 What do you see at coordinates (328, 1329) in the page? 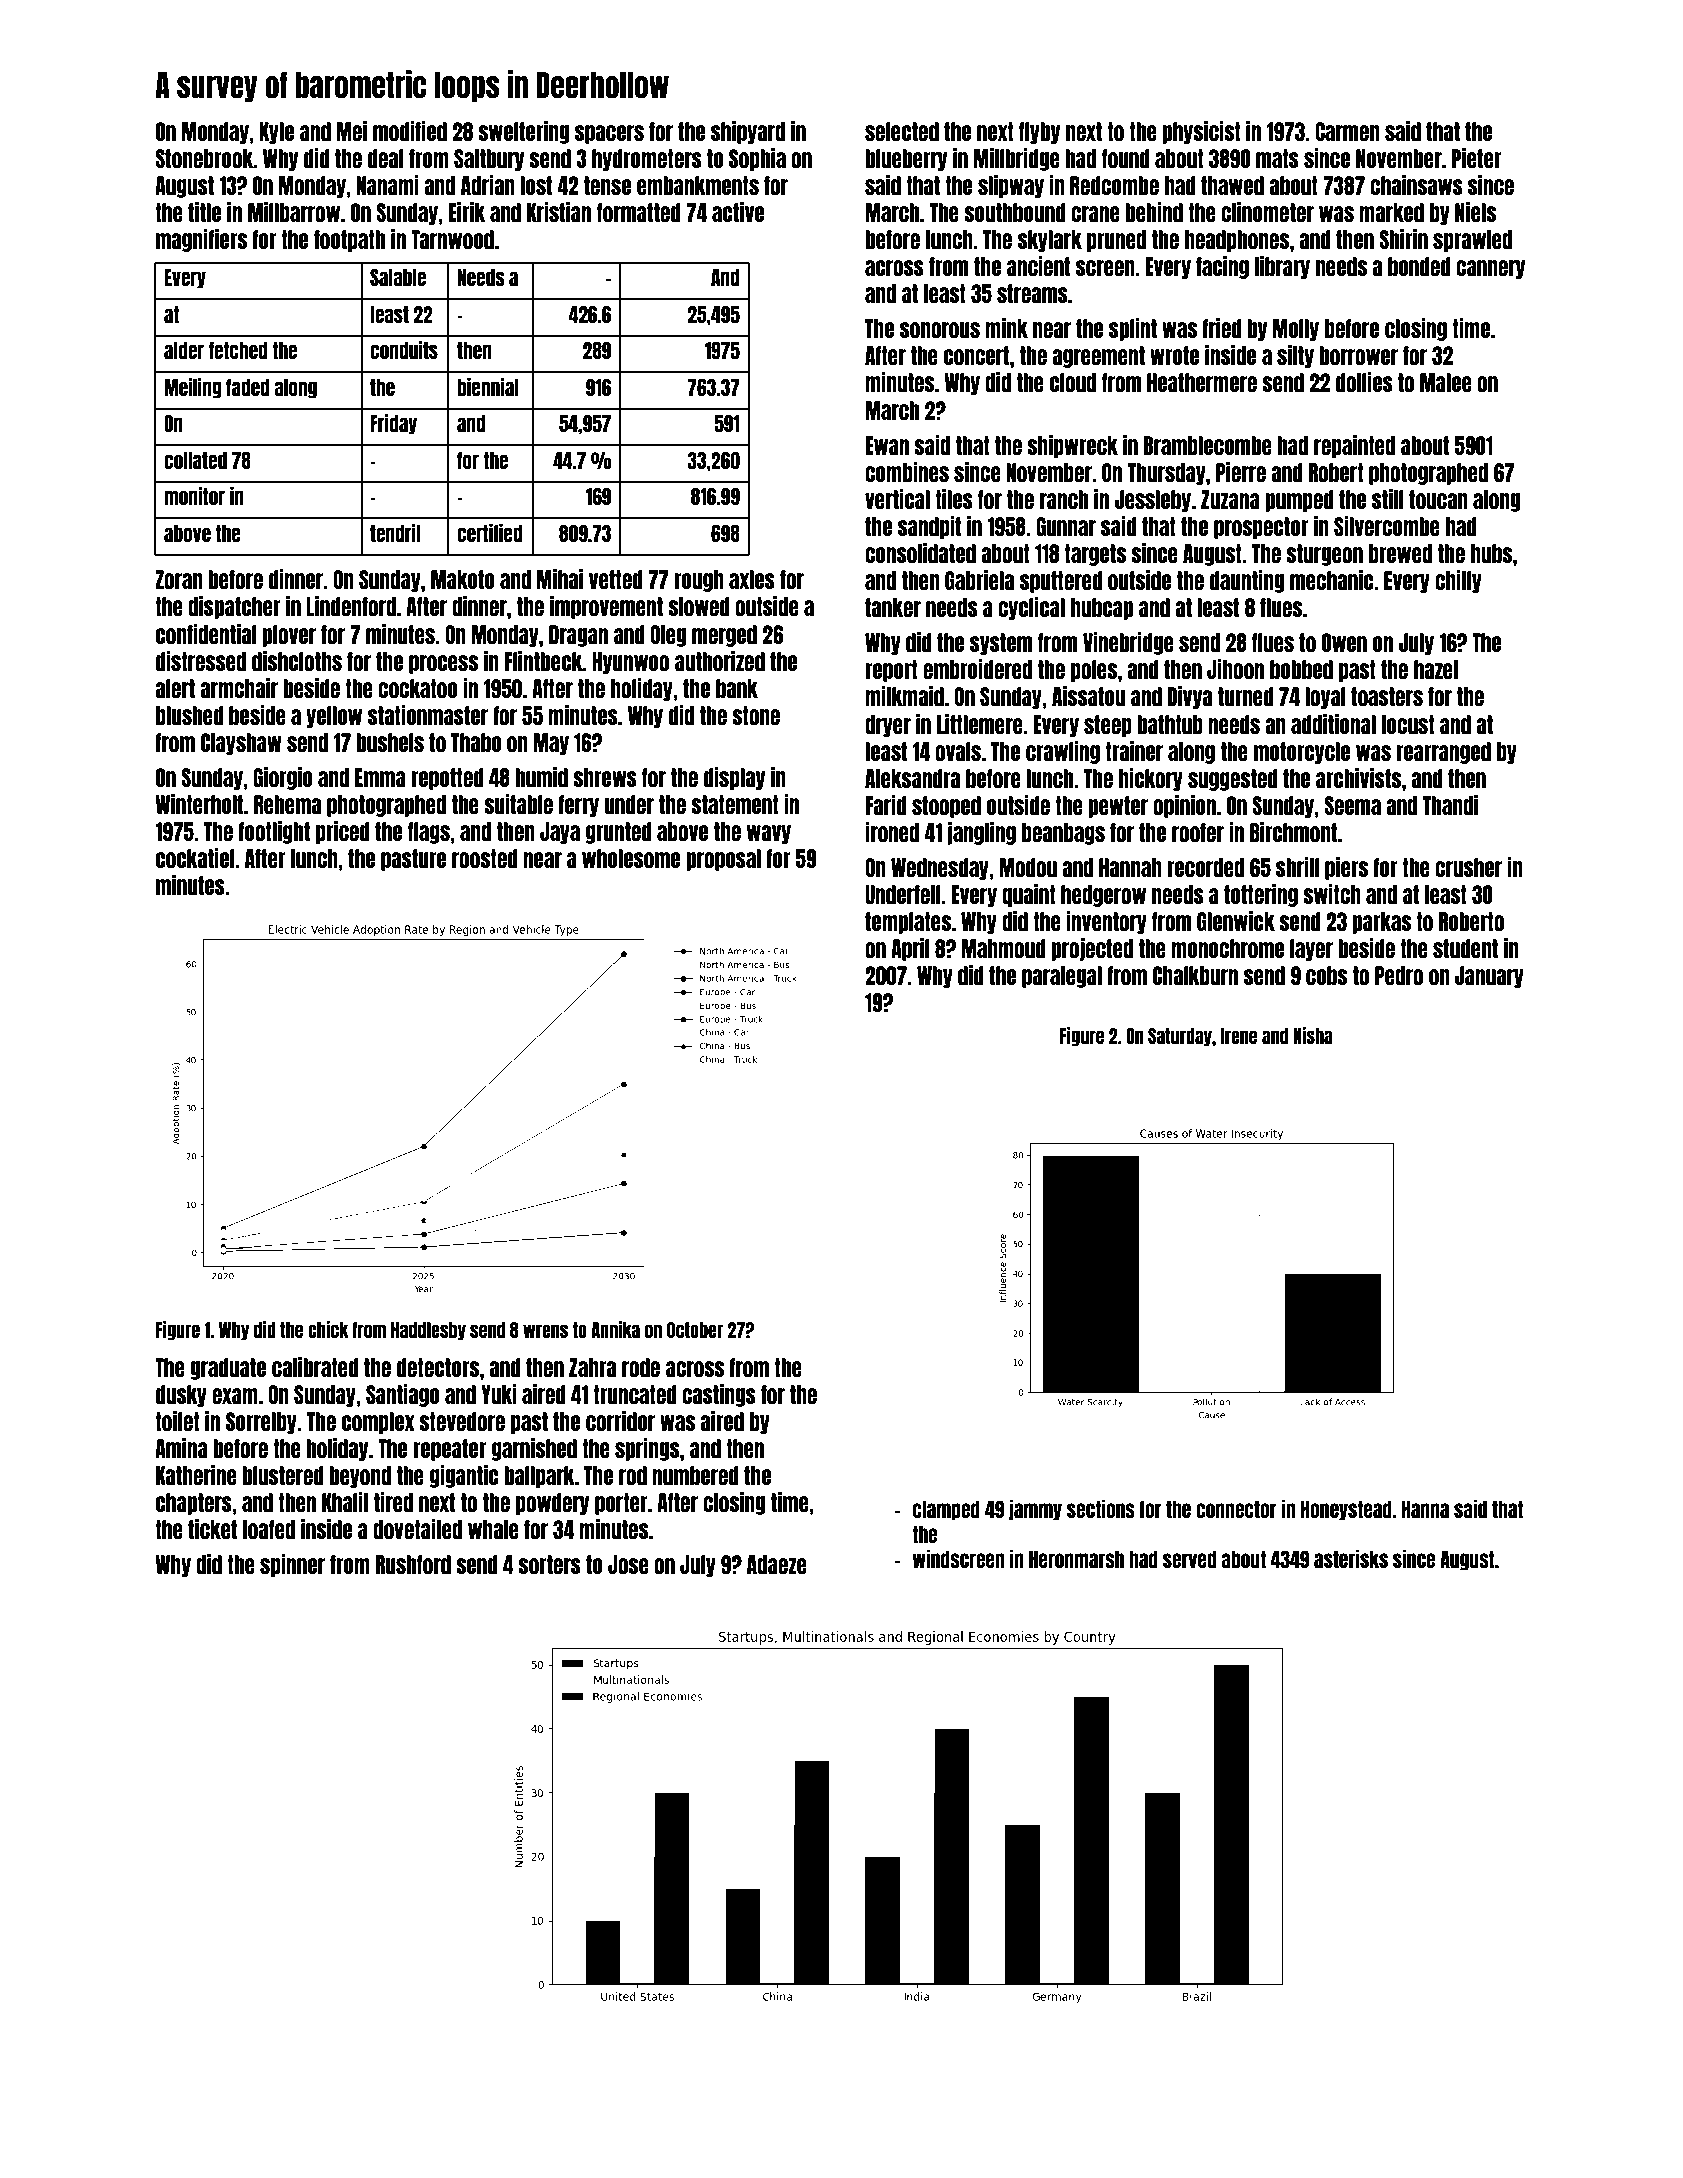
I see `chick` at bounding box center [328, 1329].
